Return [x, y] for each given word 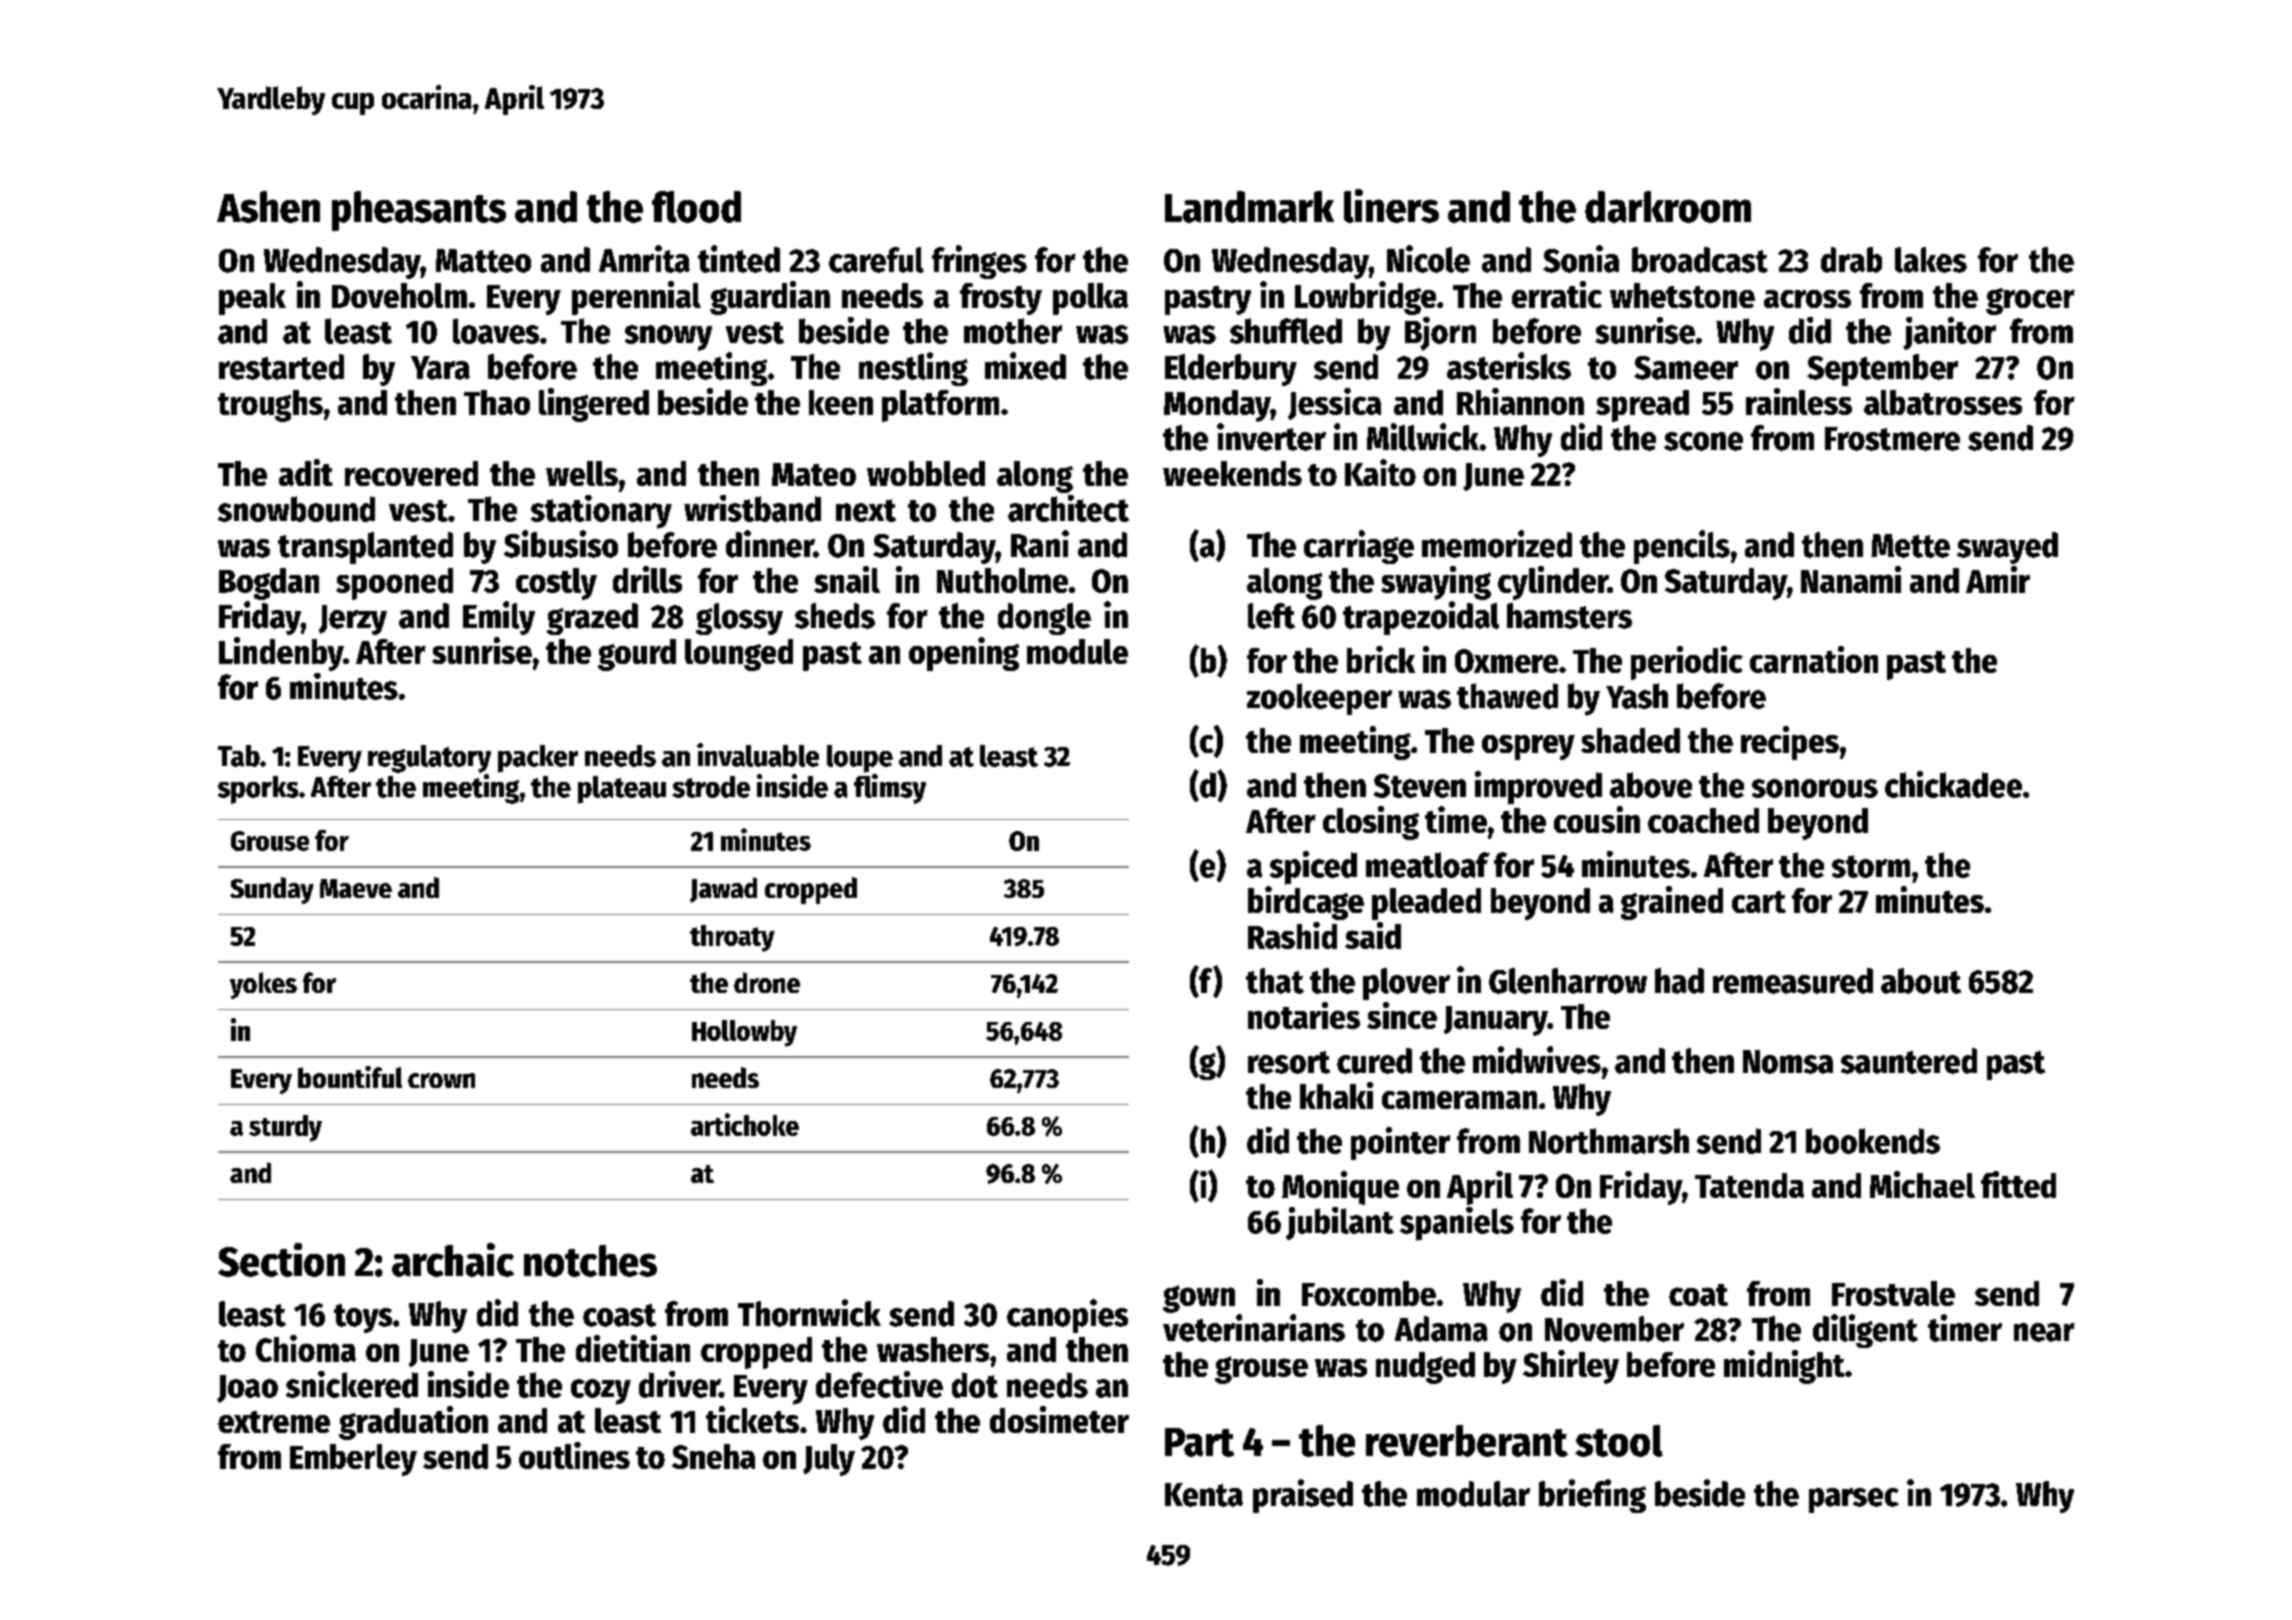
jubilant [1340, 1223]
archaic [453, 1260]
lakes [1931, 260]
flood [696, 207]
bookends [1873, 1141]
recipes [1790, 743]
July [829, 1460]
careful [876, 260]
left [1271, 616]
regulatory [429, 759]
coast [619, 1315]
